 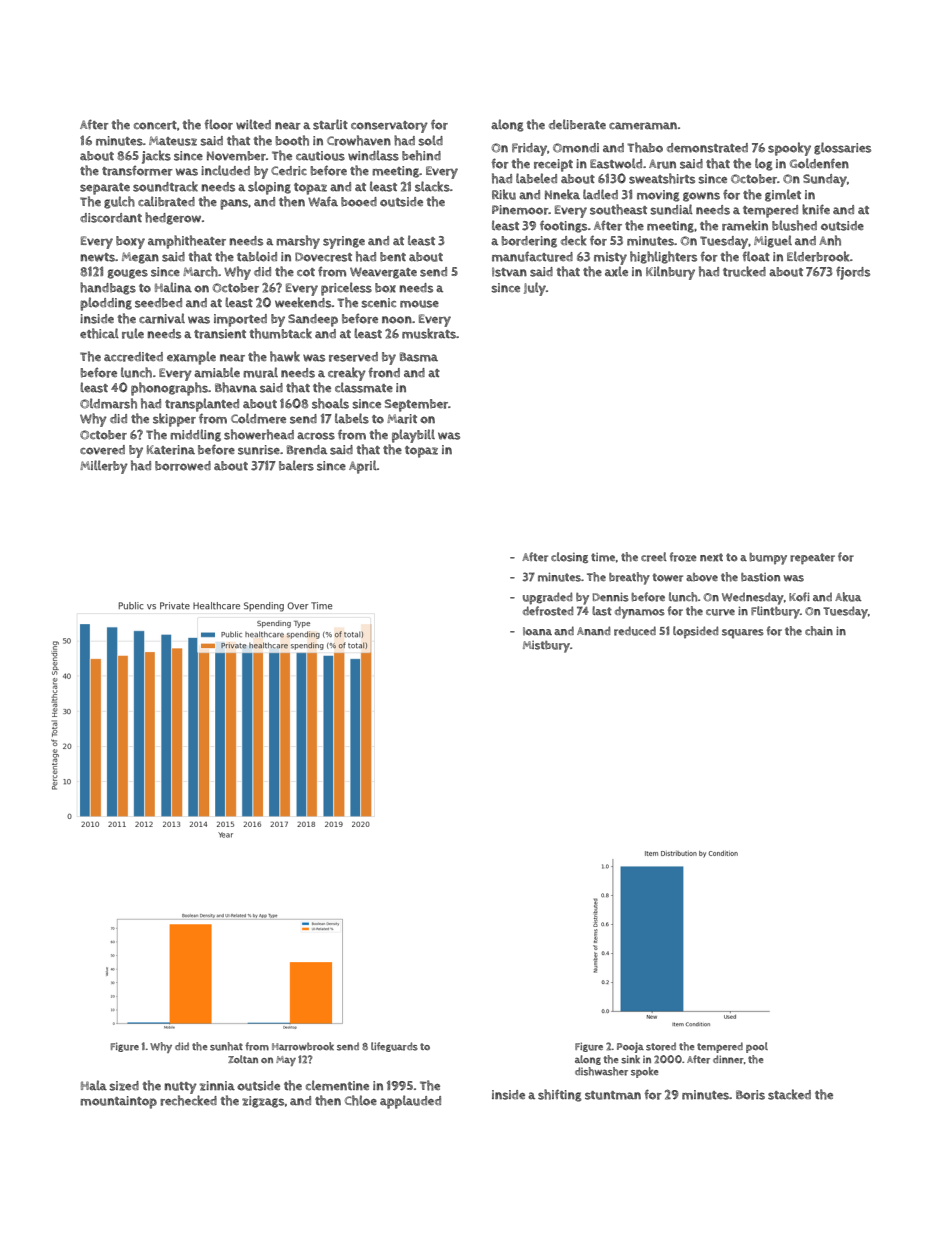 I want to click on spooky, so click(x=789, y=149).
